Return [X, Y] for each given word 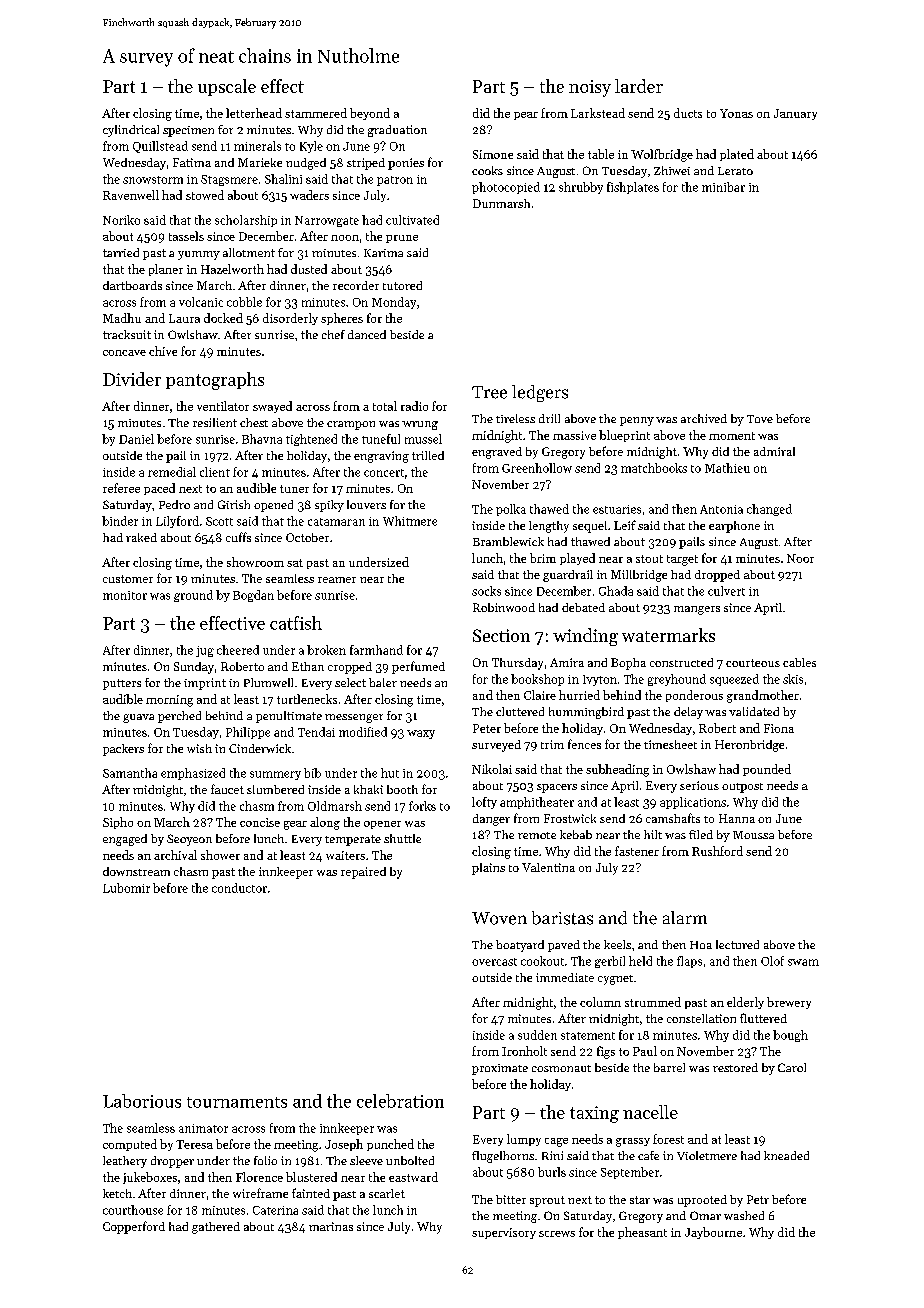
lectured [737, 944]
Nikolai [492, 769]
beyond [370, 114]
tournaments [237, 1102]
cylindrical [131, 131]
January [795, 114]
